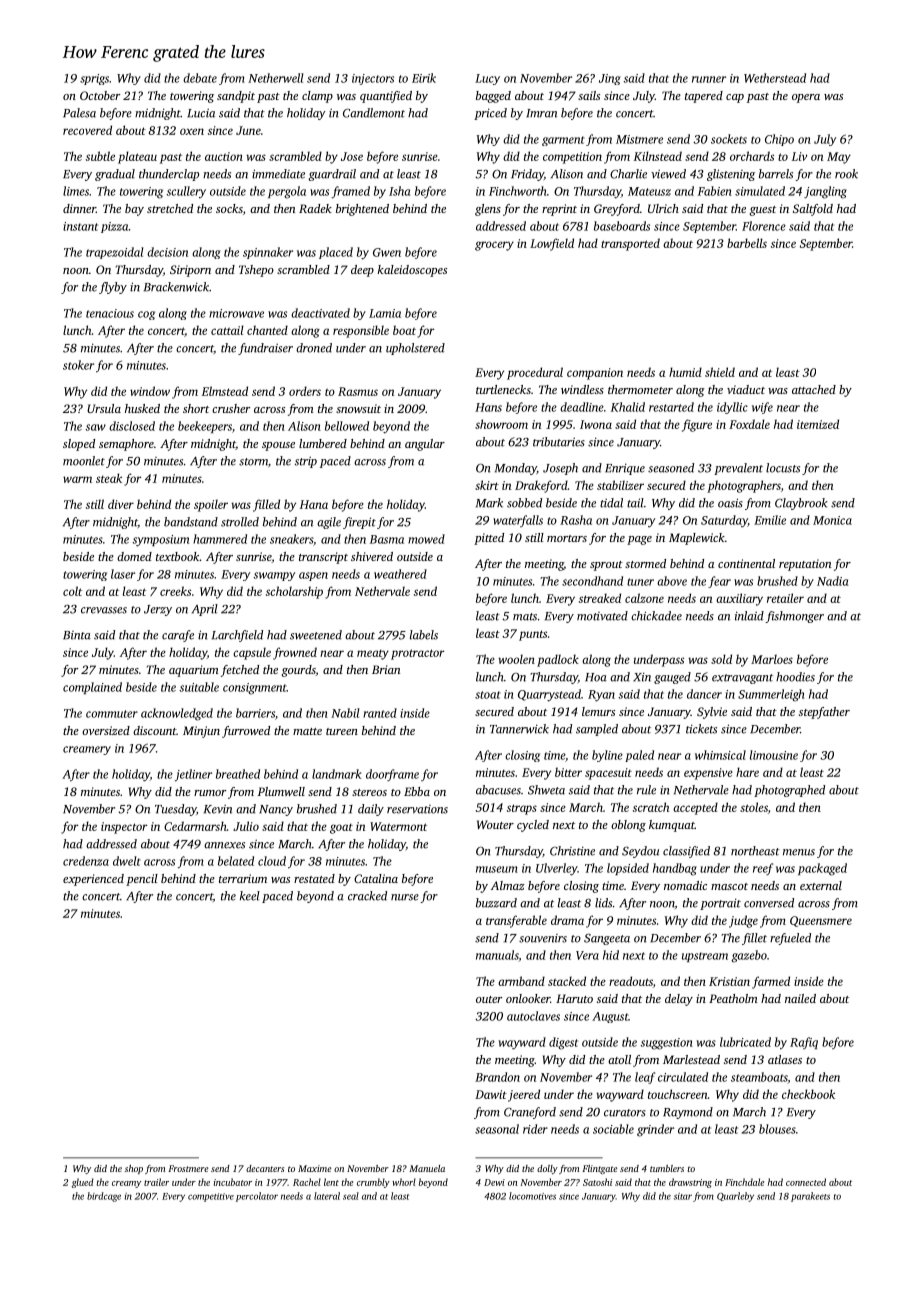  What do you see at coordinates (200, 78) in the screenshot?
I see `debate` at bounding box center [200, 78].
